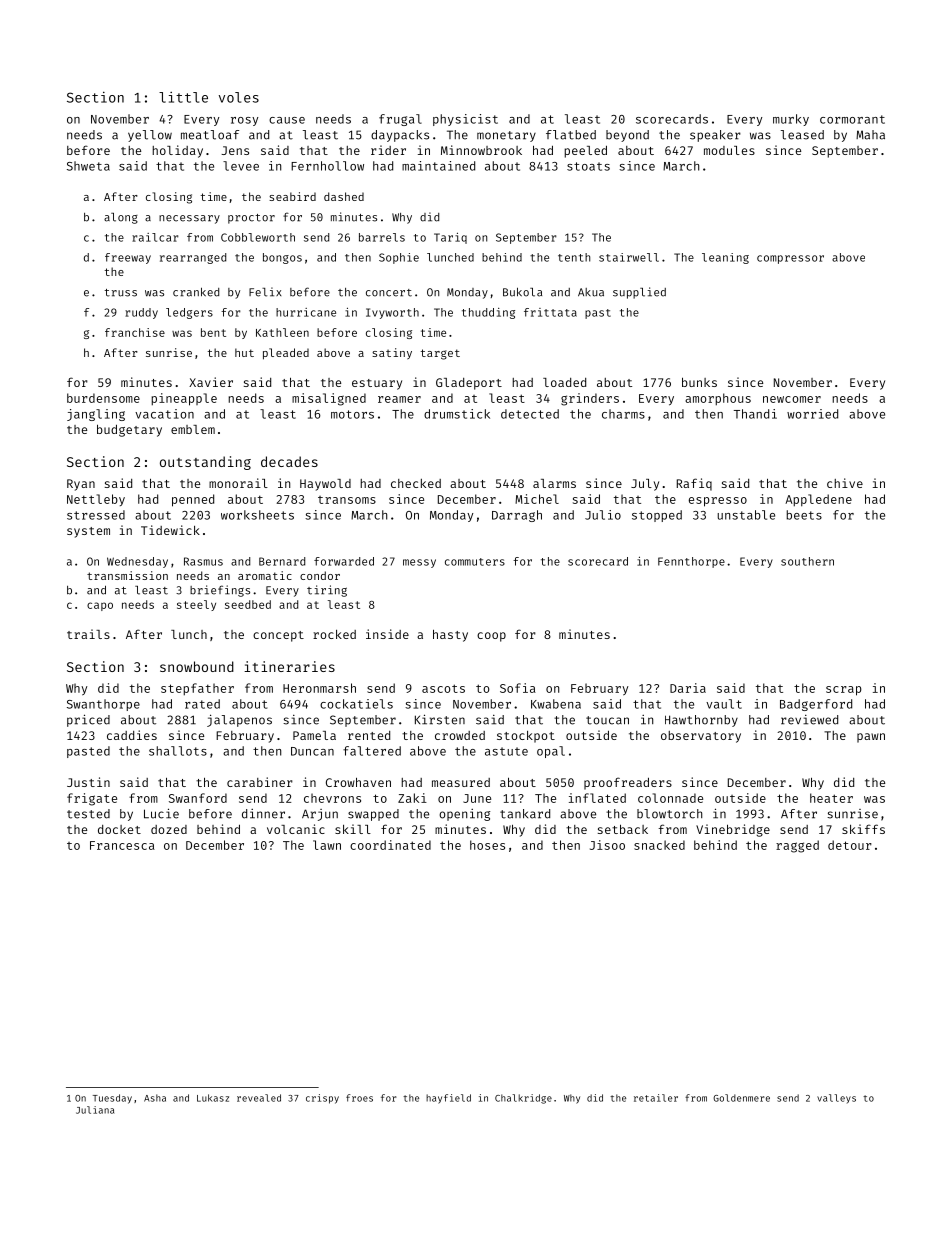 The height and width of the page is (1233, 952). Describe the element at coordinates (523, 1099) in the page. I see `Chalkridge` at that location.
